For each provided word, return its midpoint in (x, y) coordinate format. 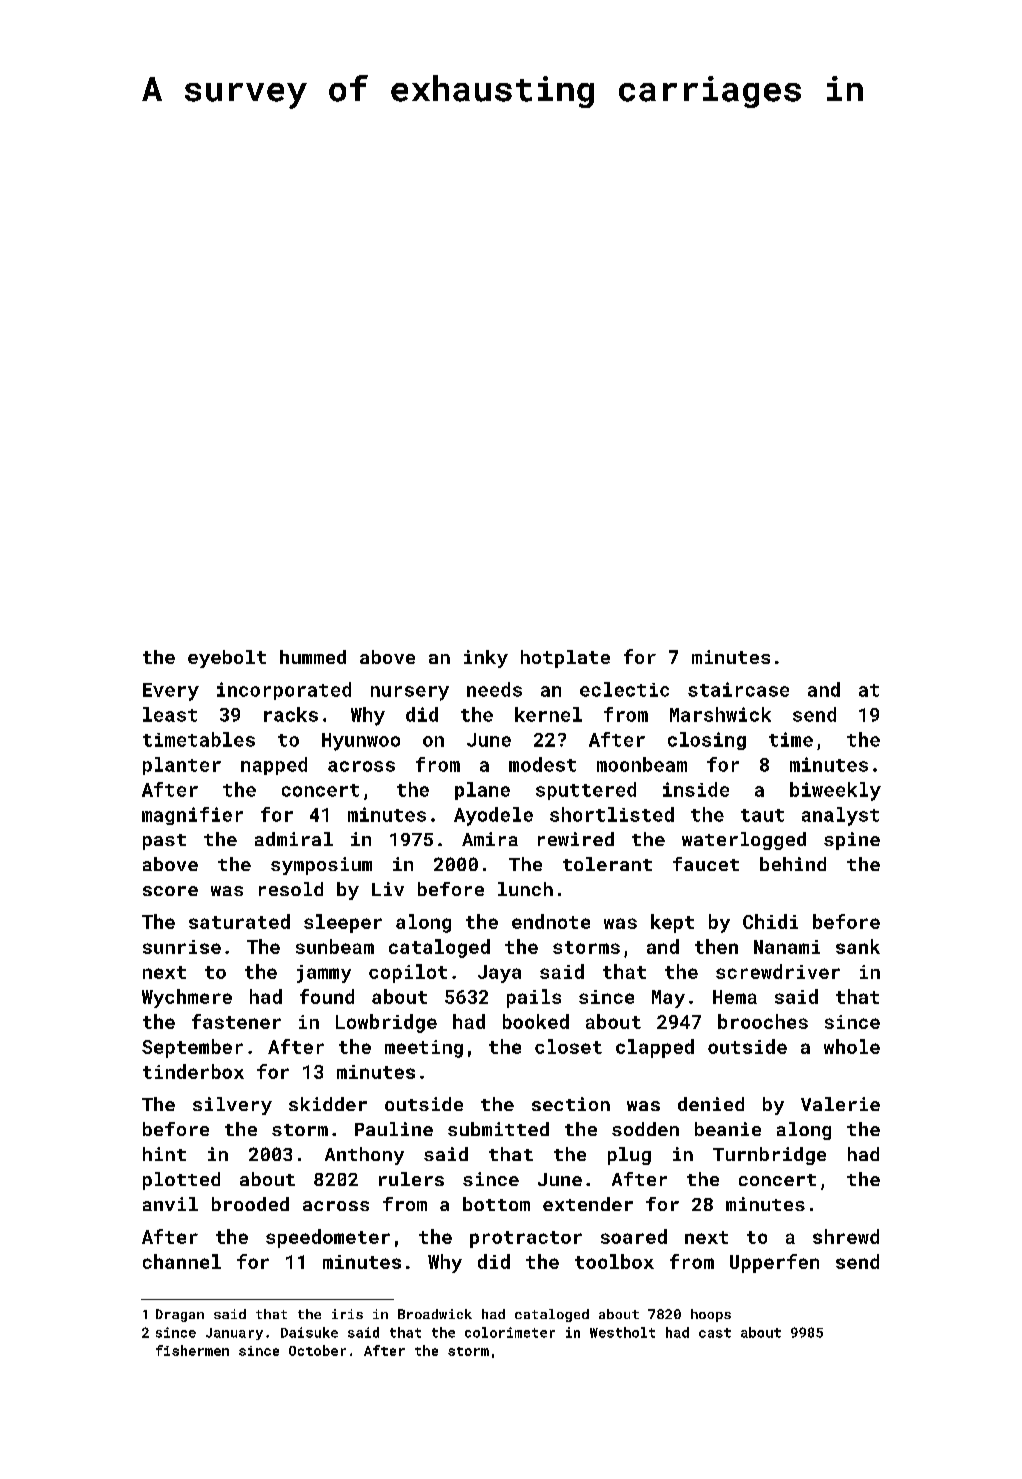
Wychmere (187, 998)
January (234, 1334)
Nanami (787, 947)
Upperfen (774, 1263)
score (170, 891)
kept (672, 923)
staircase (738, 689)
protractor (526, 1239)
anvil (170, 1204)
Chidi (770, 921)
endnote (551, 921)
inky (486, 659)
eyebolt (227, 659)
